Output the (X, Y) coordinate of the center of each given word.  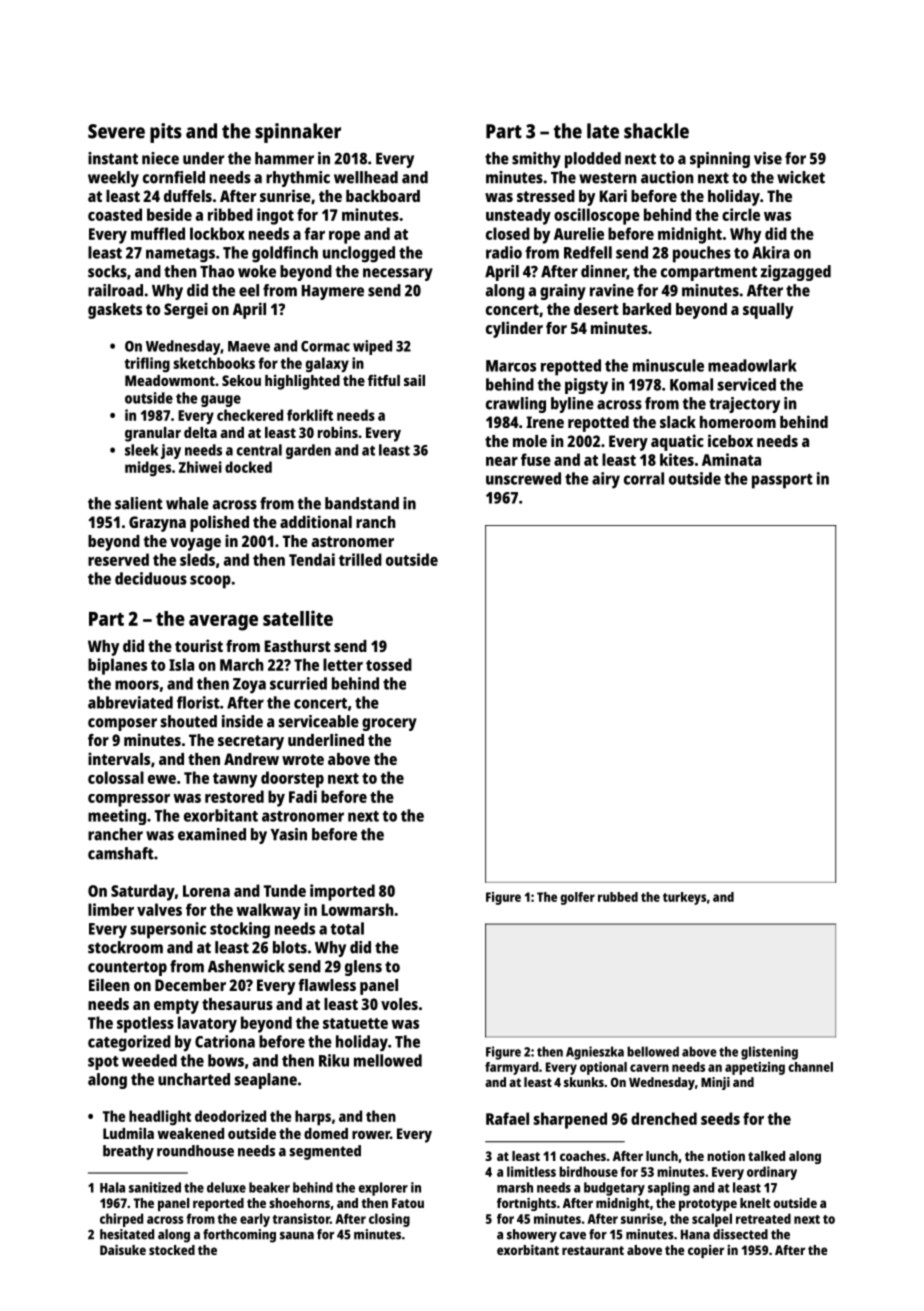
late (603, 131)
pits (166, 133)
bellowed (653, 1051)
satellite (298, 618)
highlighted (302, 382)
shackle (656, 131)
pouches (702, 254)
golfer (577, 898)
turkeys (684, 898)
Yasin (289, 834)
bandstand (362, 503)
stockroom (125, 947)
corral (644, 478)
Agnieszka (595, 1053)
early (255, 1220)
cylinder (514, 329)
